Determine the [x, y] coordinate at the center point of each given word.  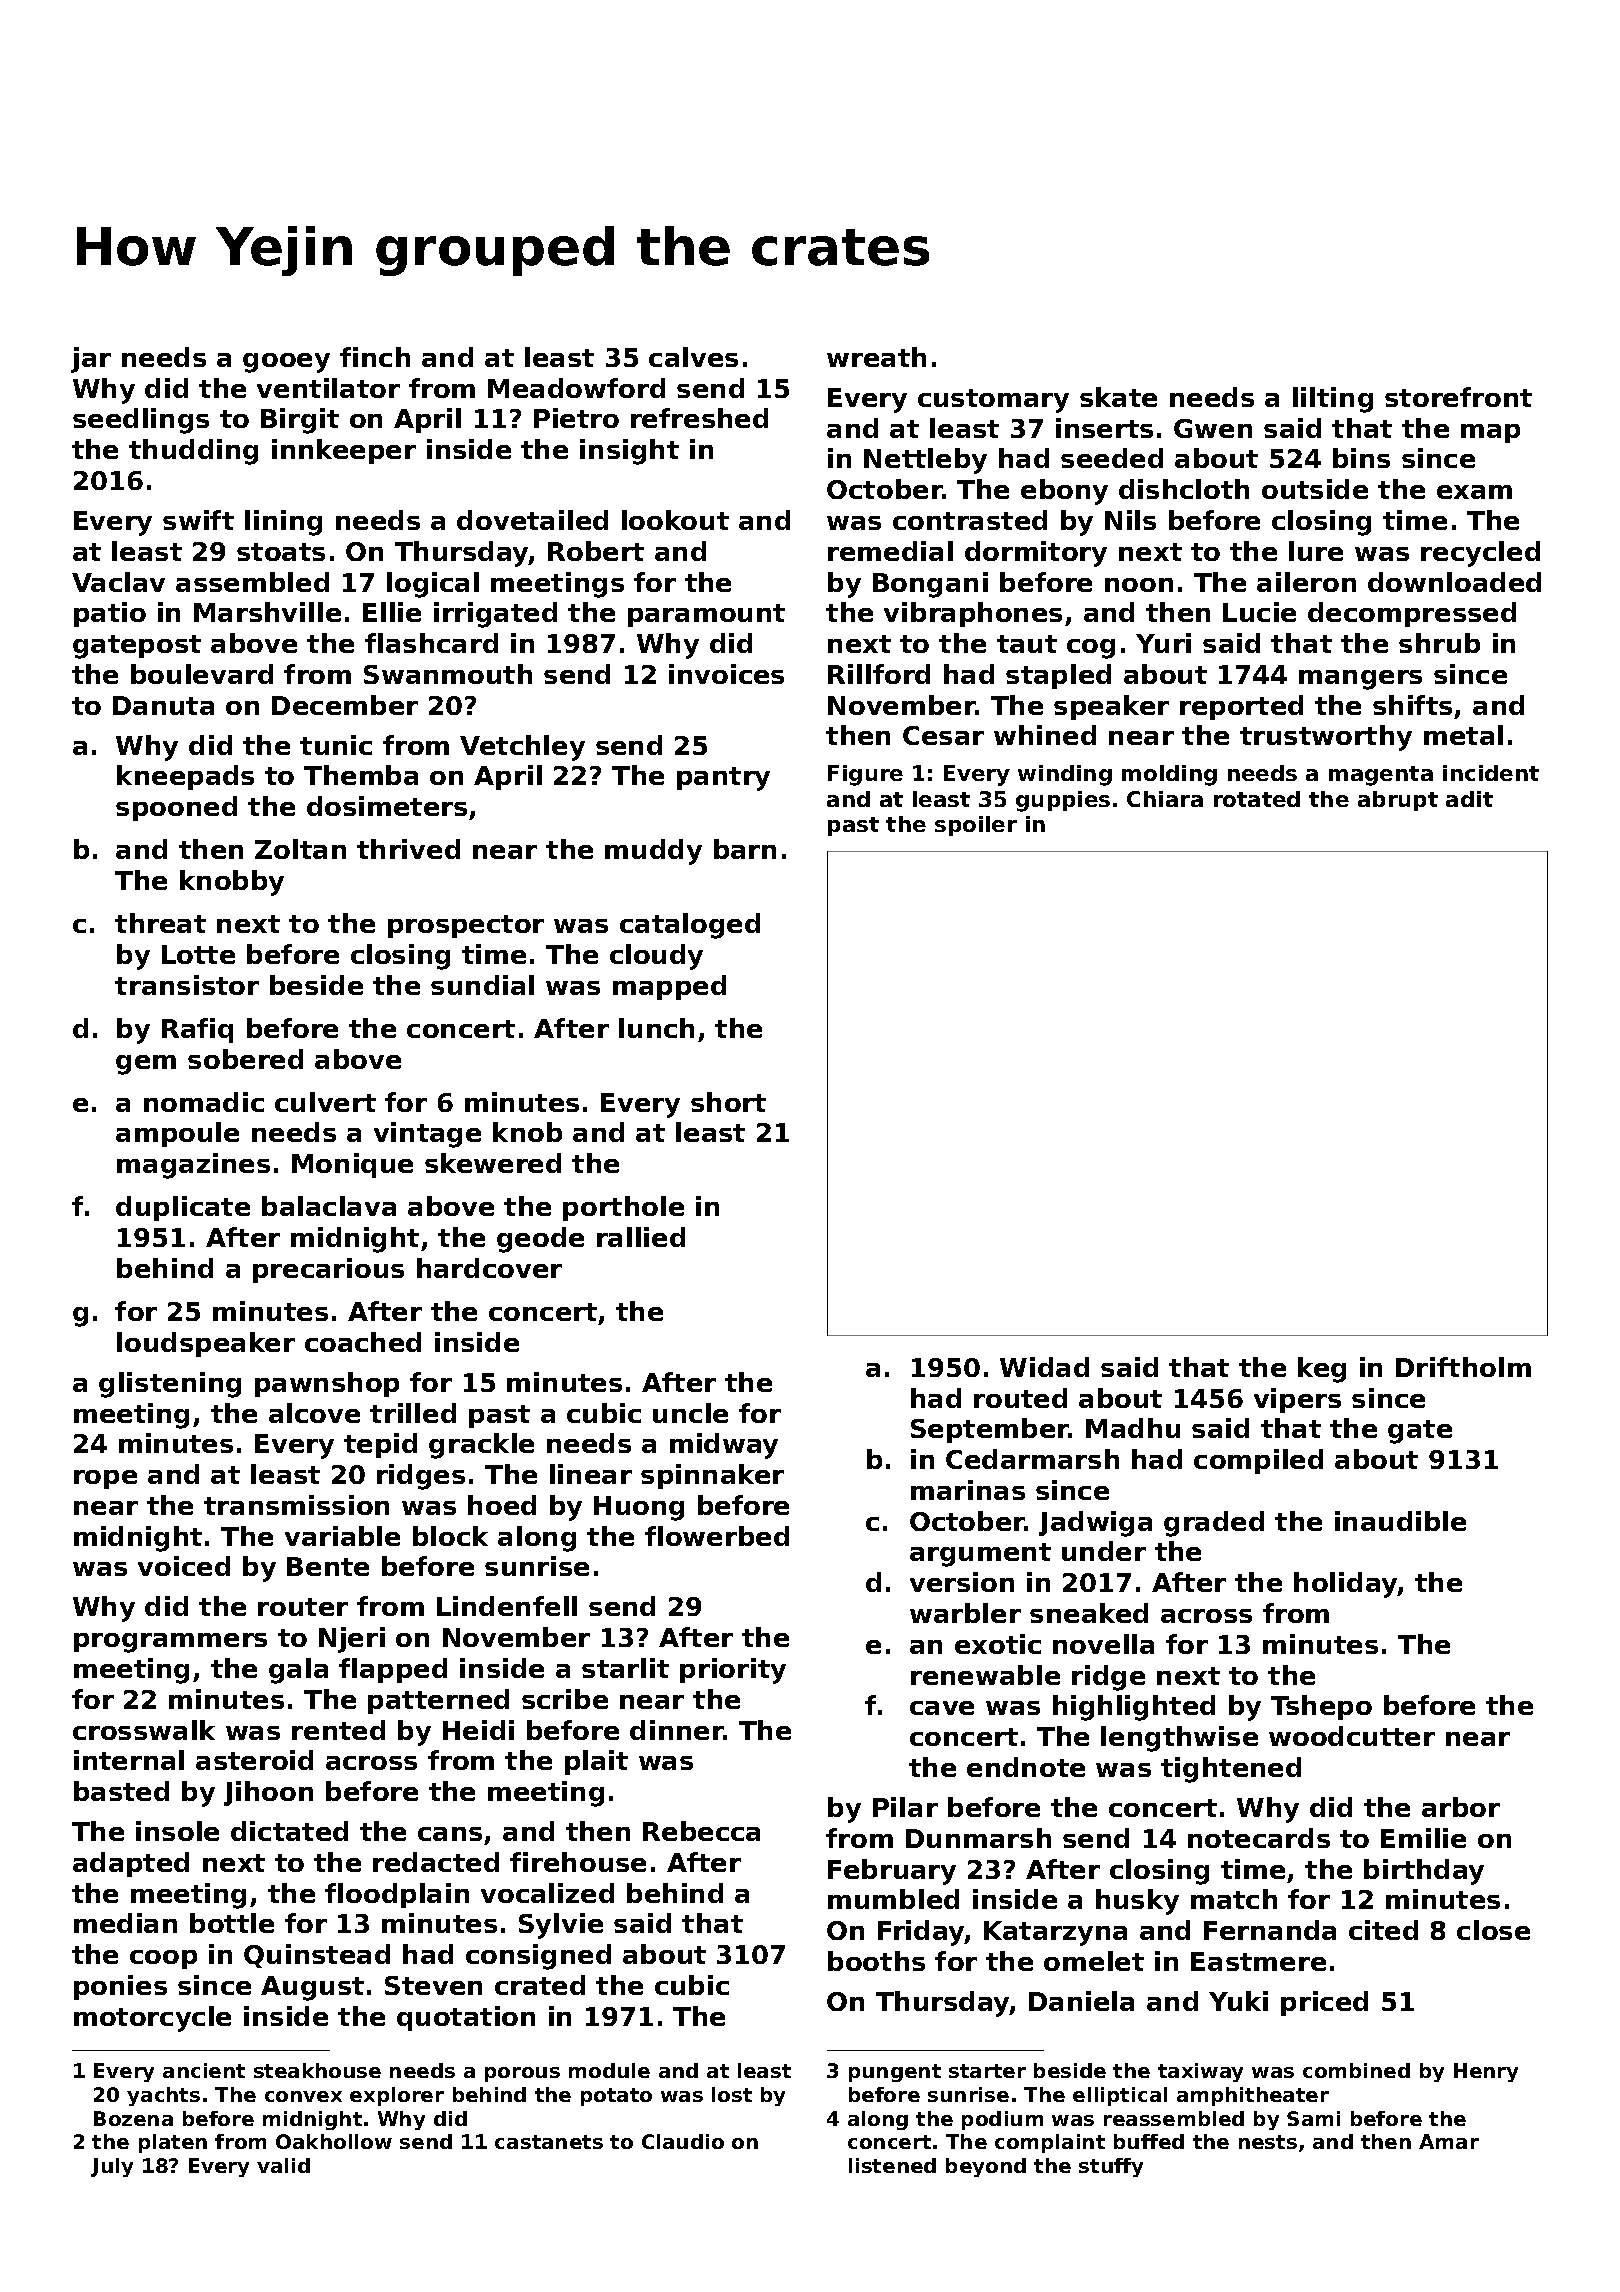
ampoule [177, 1134]
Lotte [198, 954]
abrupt [1398, 801]
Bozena [133, 2118]
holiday [1346, 1585]
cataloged [690, 926]
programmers [170, 1643]
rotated [1257, 799]
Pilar [905, 1807]
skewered [493, 1163]
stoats [281, 552]
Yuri [1163, 643]
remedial [890, 551]
